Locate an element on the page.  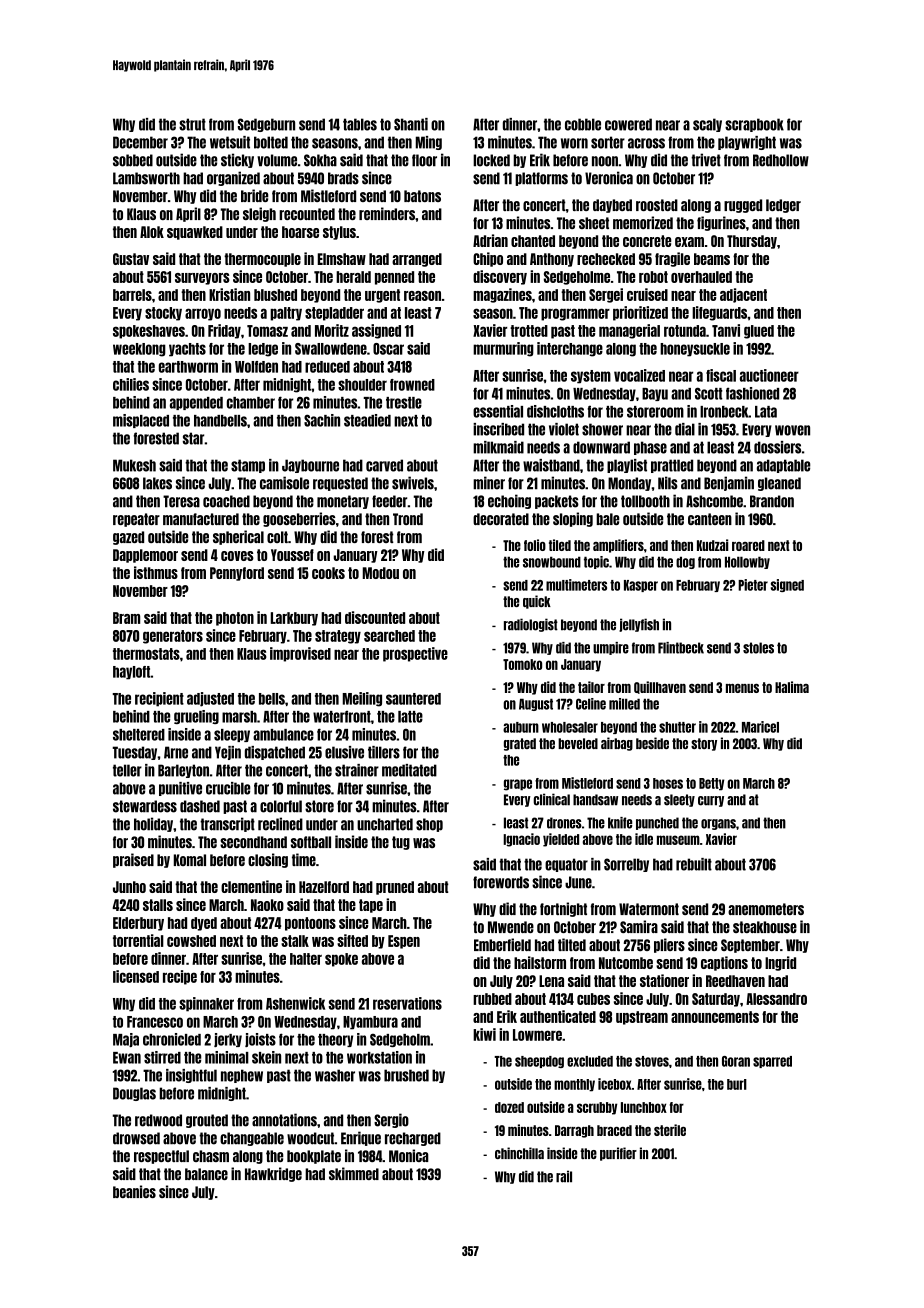
Hollowby is located at coordinates (747, 562).
